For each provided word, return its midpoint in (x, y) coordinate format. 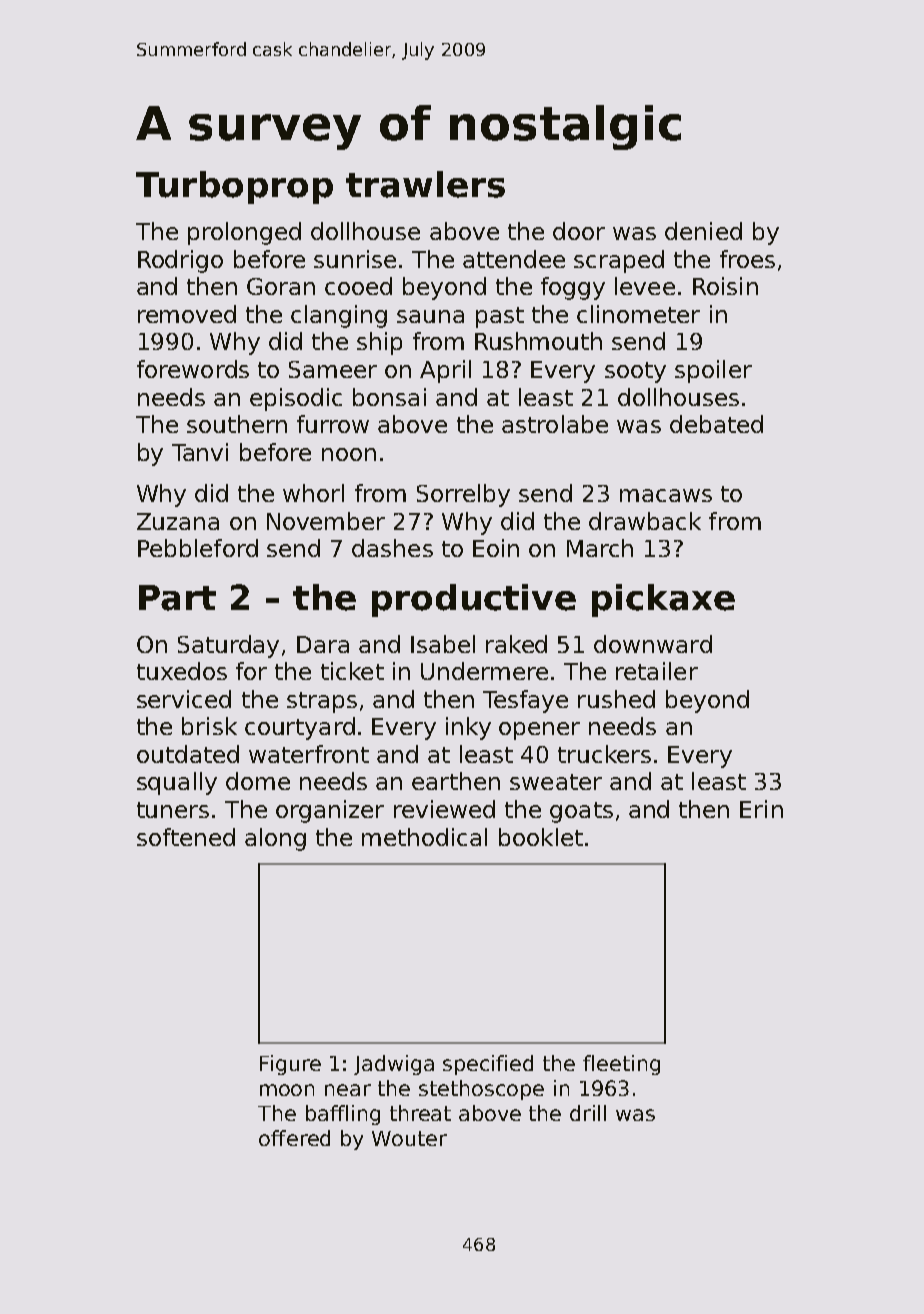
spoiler (713, 371)
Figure (290, 1065)
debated (716, 424)
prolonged (244, 233)
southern (237, 424)
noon (349, 454)
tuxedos (182, 671)
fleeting (621, 1065)
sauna (430, 316)
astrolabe (555, 424)
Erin (761, 809)
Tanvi (200, 452)
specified (488, 1065)
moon (287, 1090)
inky (468, 728)
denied (703, 231)
